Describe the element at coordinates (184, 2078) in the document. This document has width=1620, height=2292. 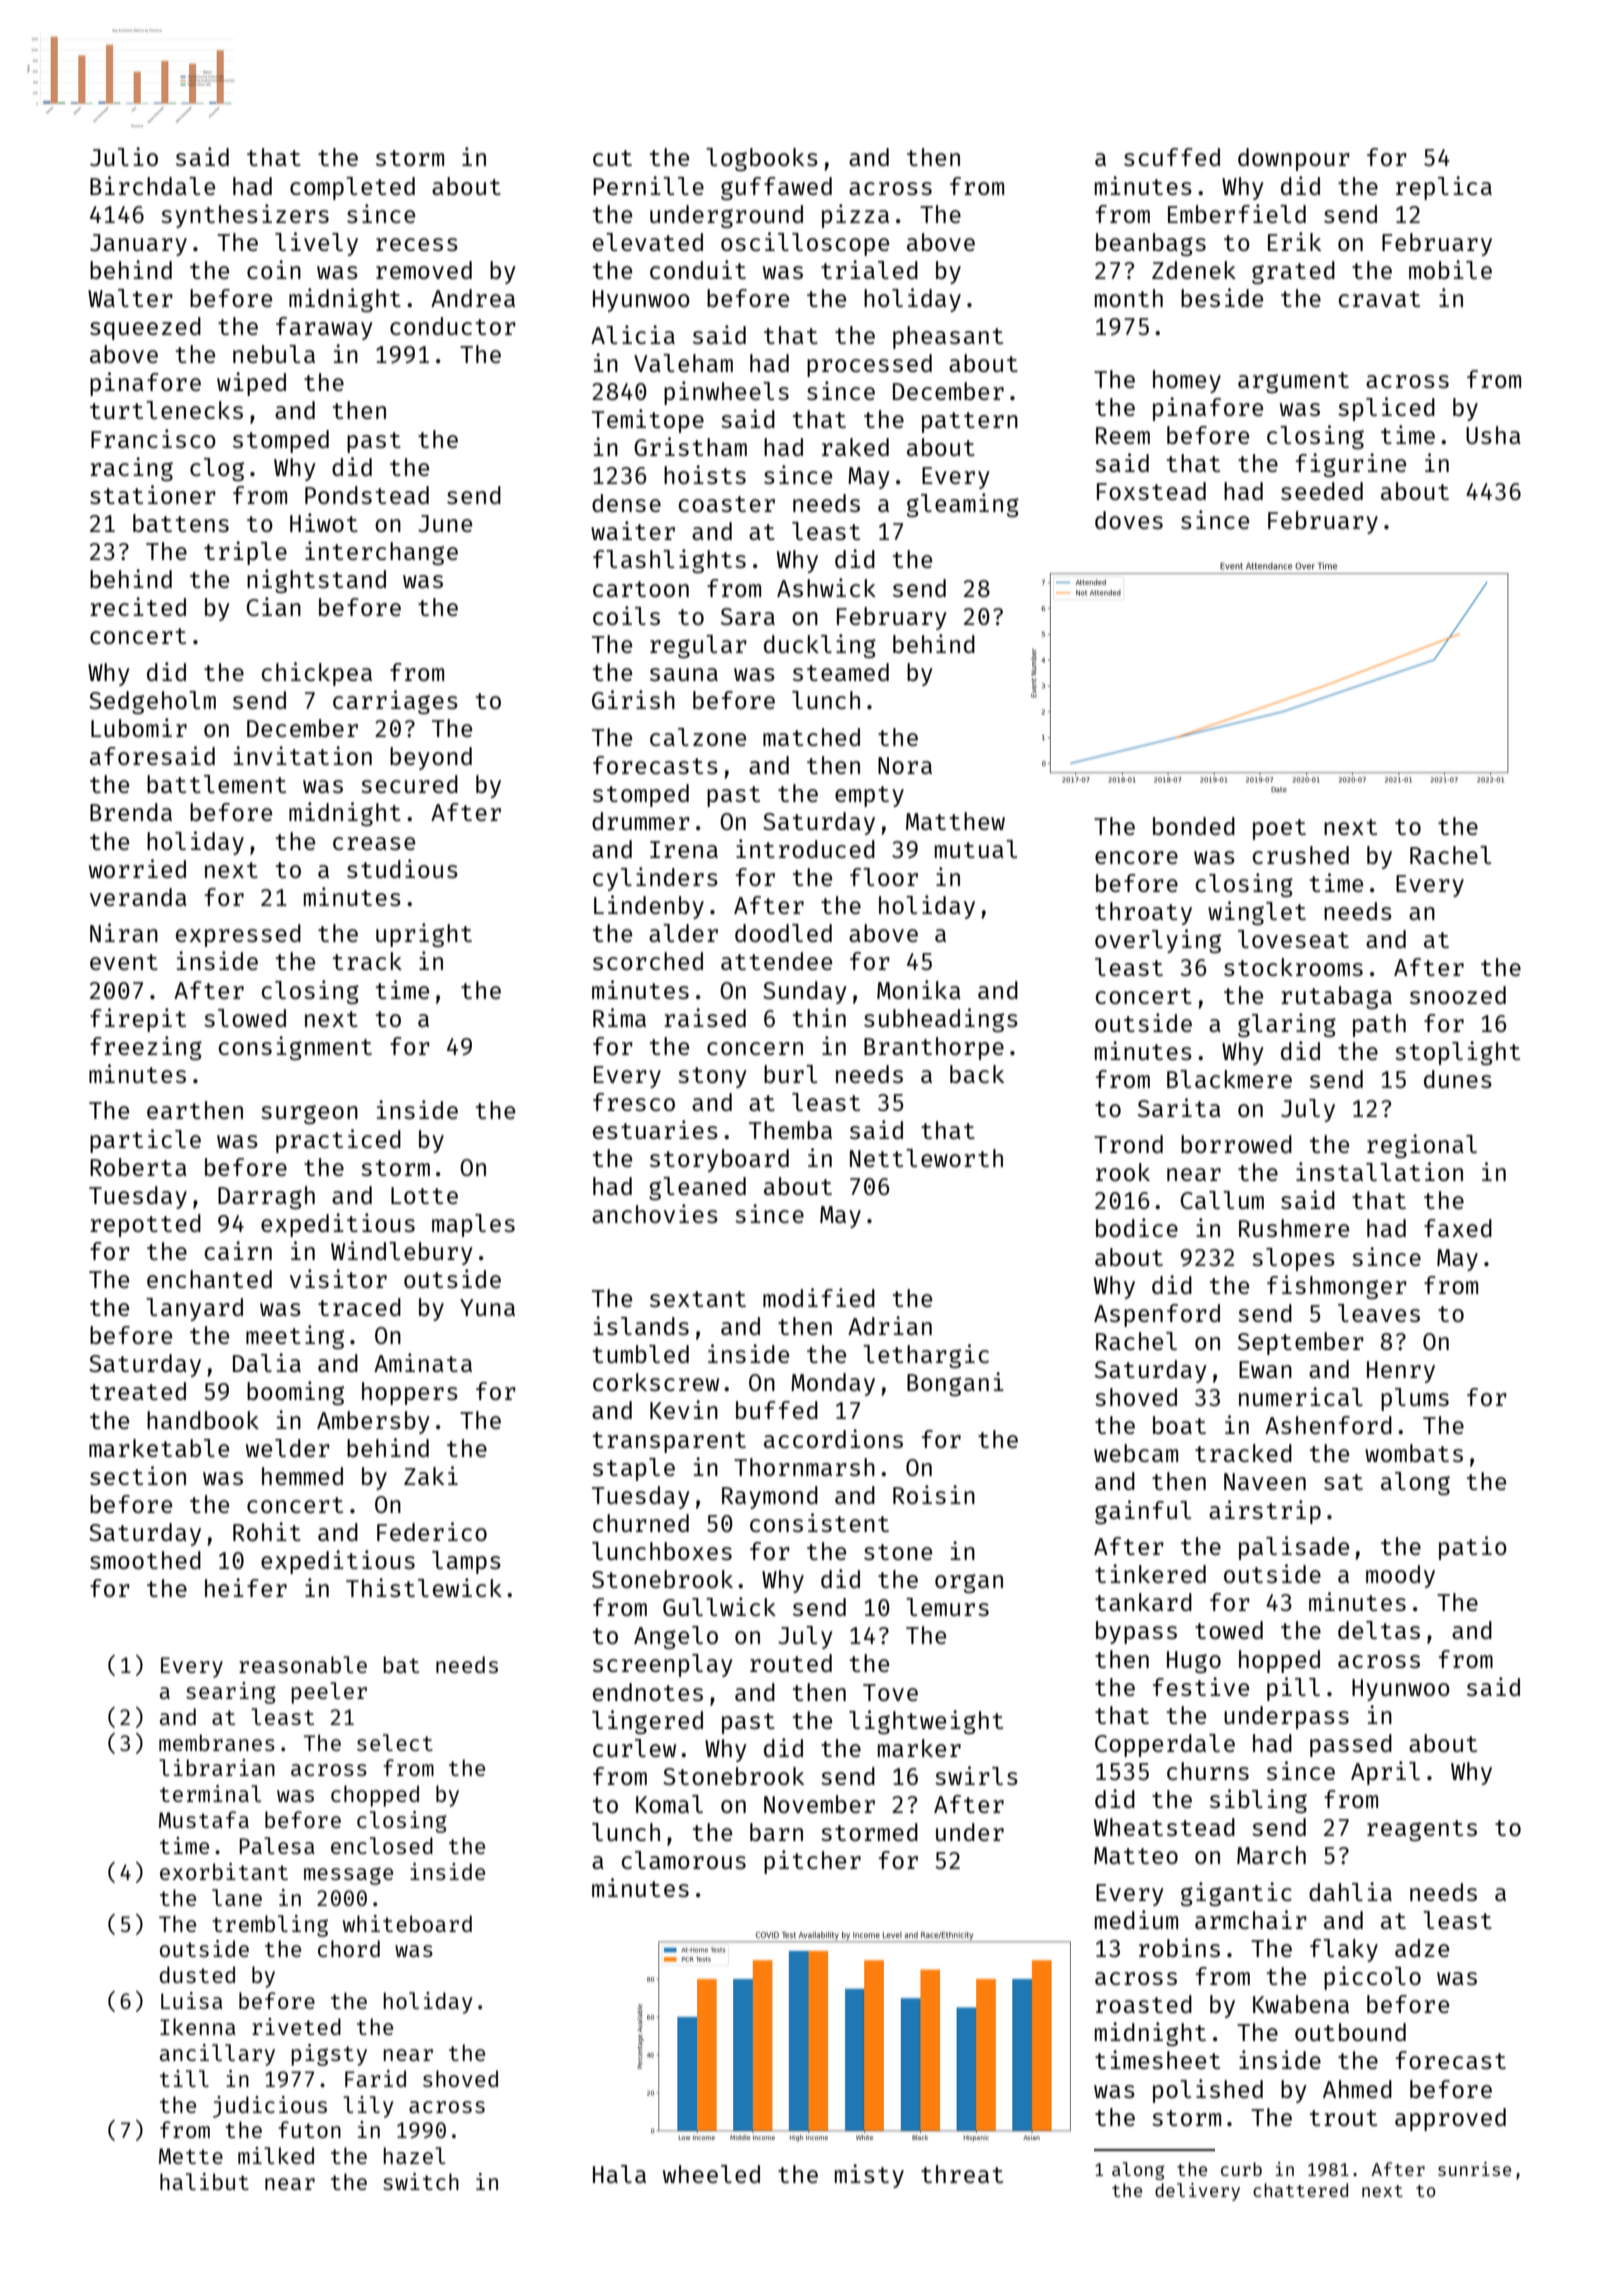
I see `till` at that location.
